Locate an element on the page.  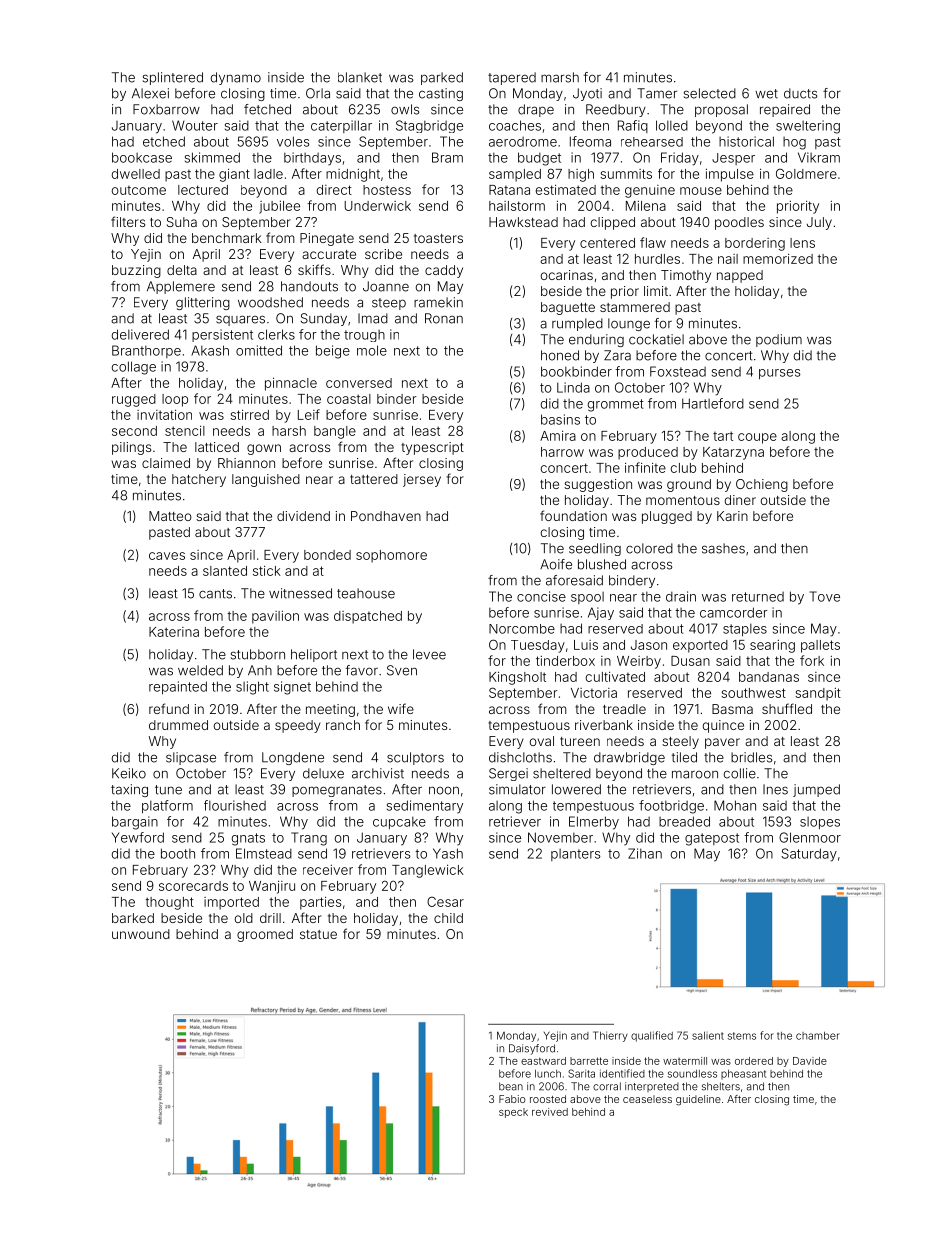
dynamo is located at coordinates (236, 78).
